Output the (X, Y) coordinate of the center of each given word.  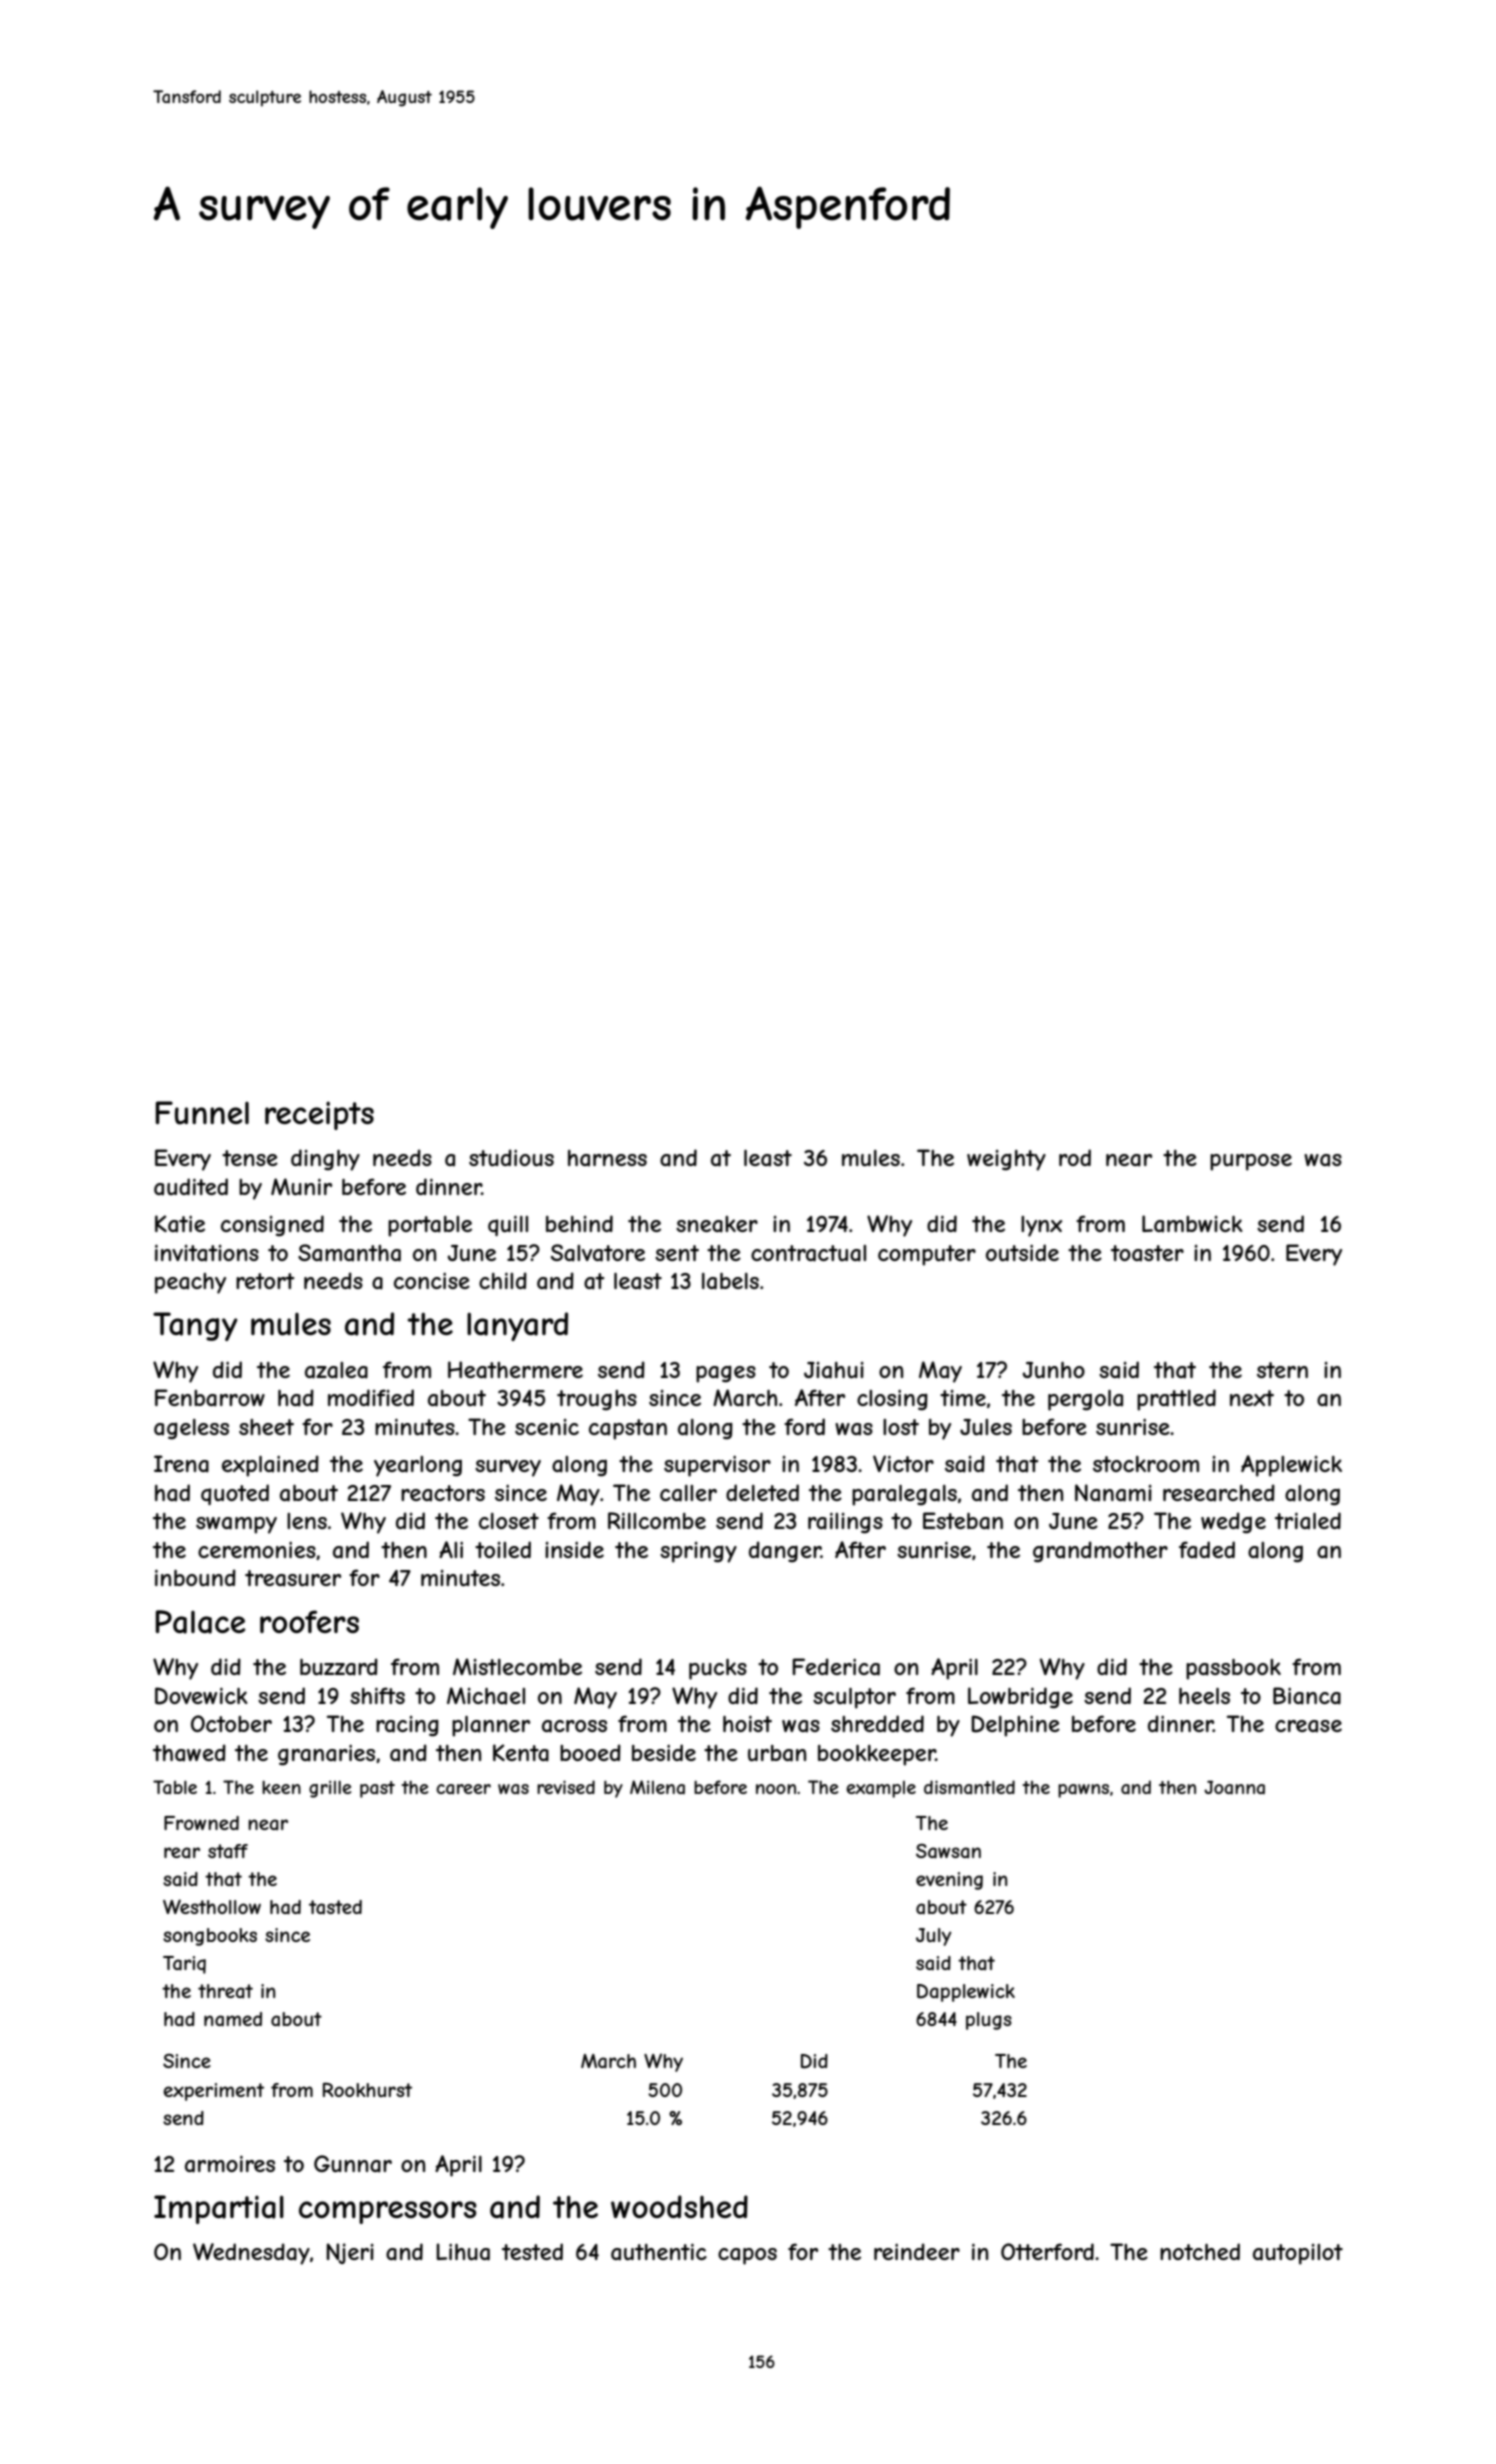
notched (1200, 2251)
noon (776, 1789)
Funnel (202, 1113)
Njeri (350, 2253)
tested (532, 2251)
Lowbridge (1020, 1698)
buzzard (339, 1667)
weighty (1006, 1160)
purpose (1251, 1162)
